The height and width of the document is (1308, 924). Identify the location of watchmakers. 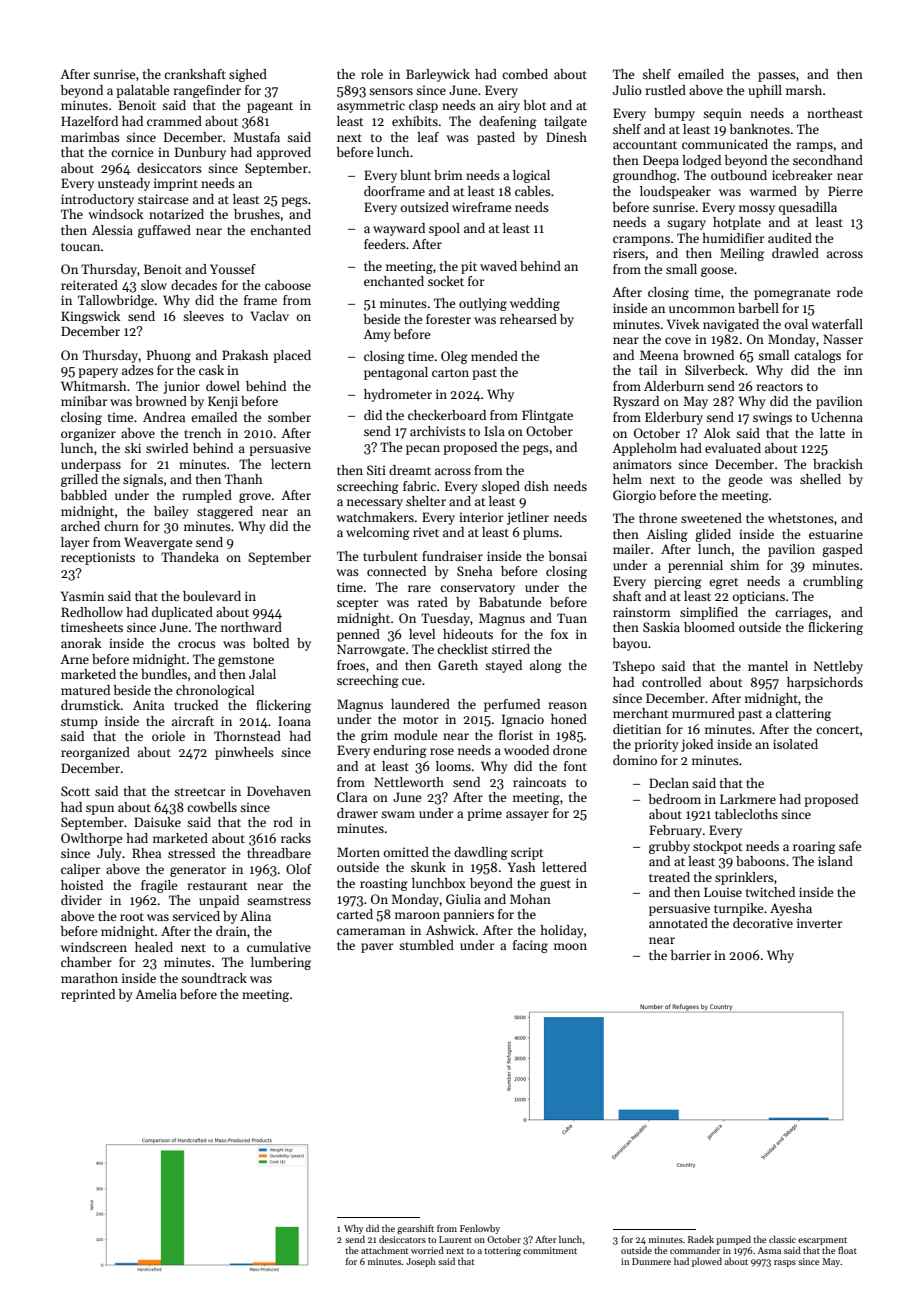
(375, 517).
